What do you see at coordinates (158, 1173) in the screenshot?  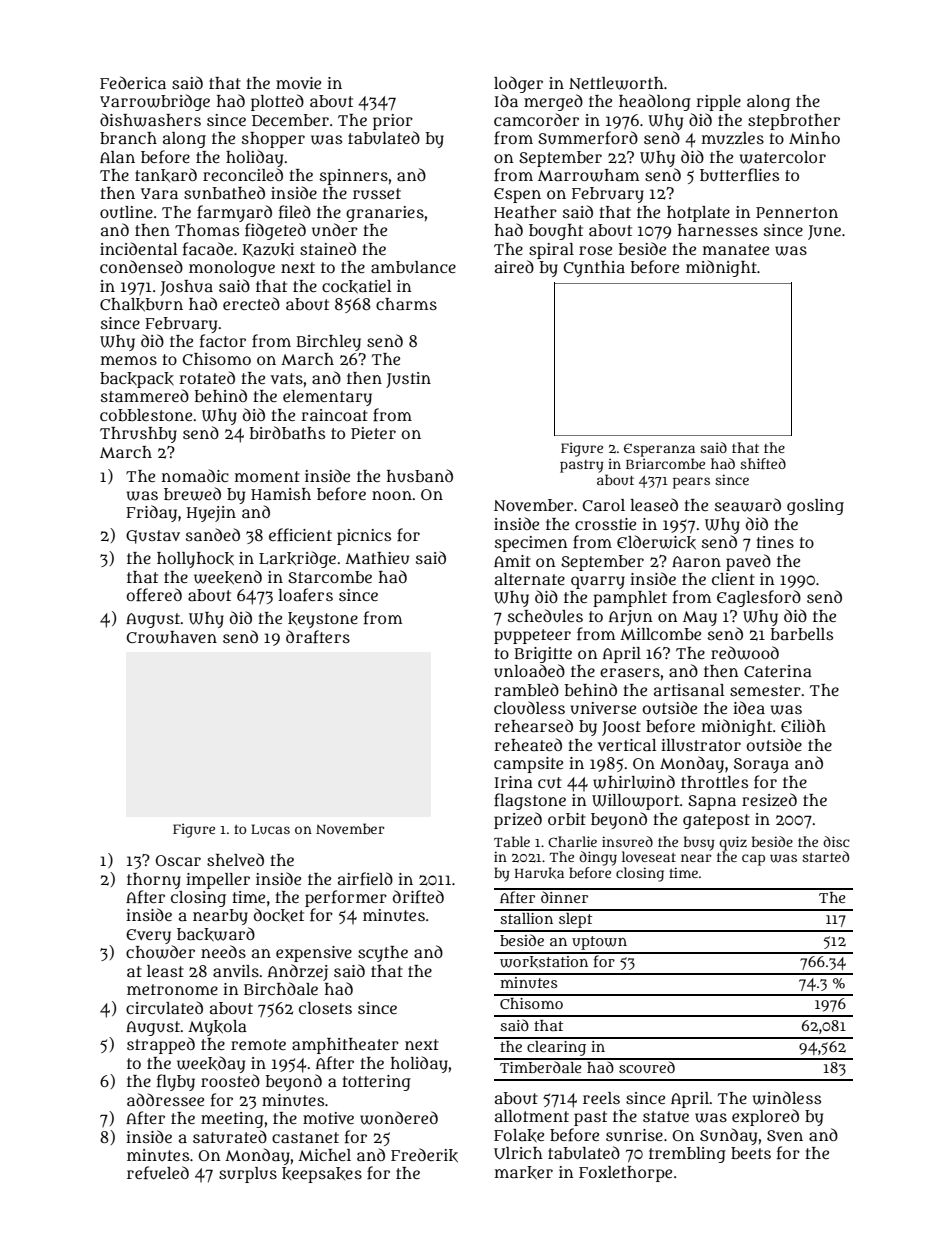 I see `refueled` at bounding box center [158, 1173].
